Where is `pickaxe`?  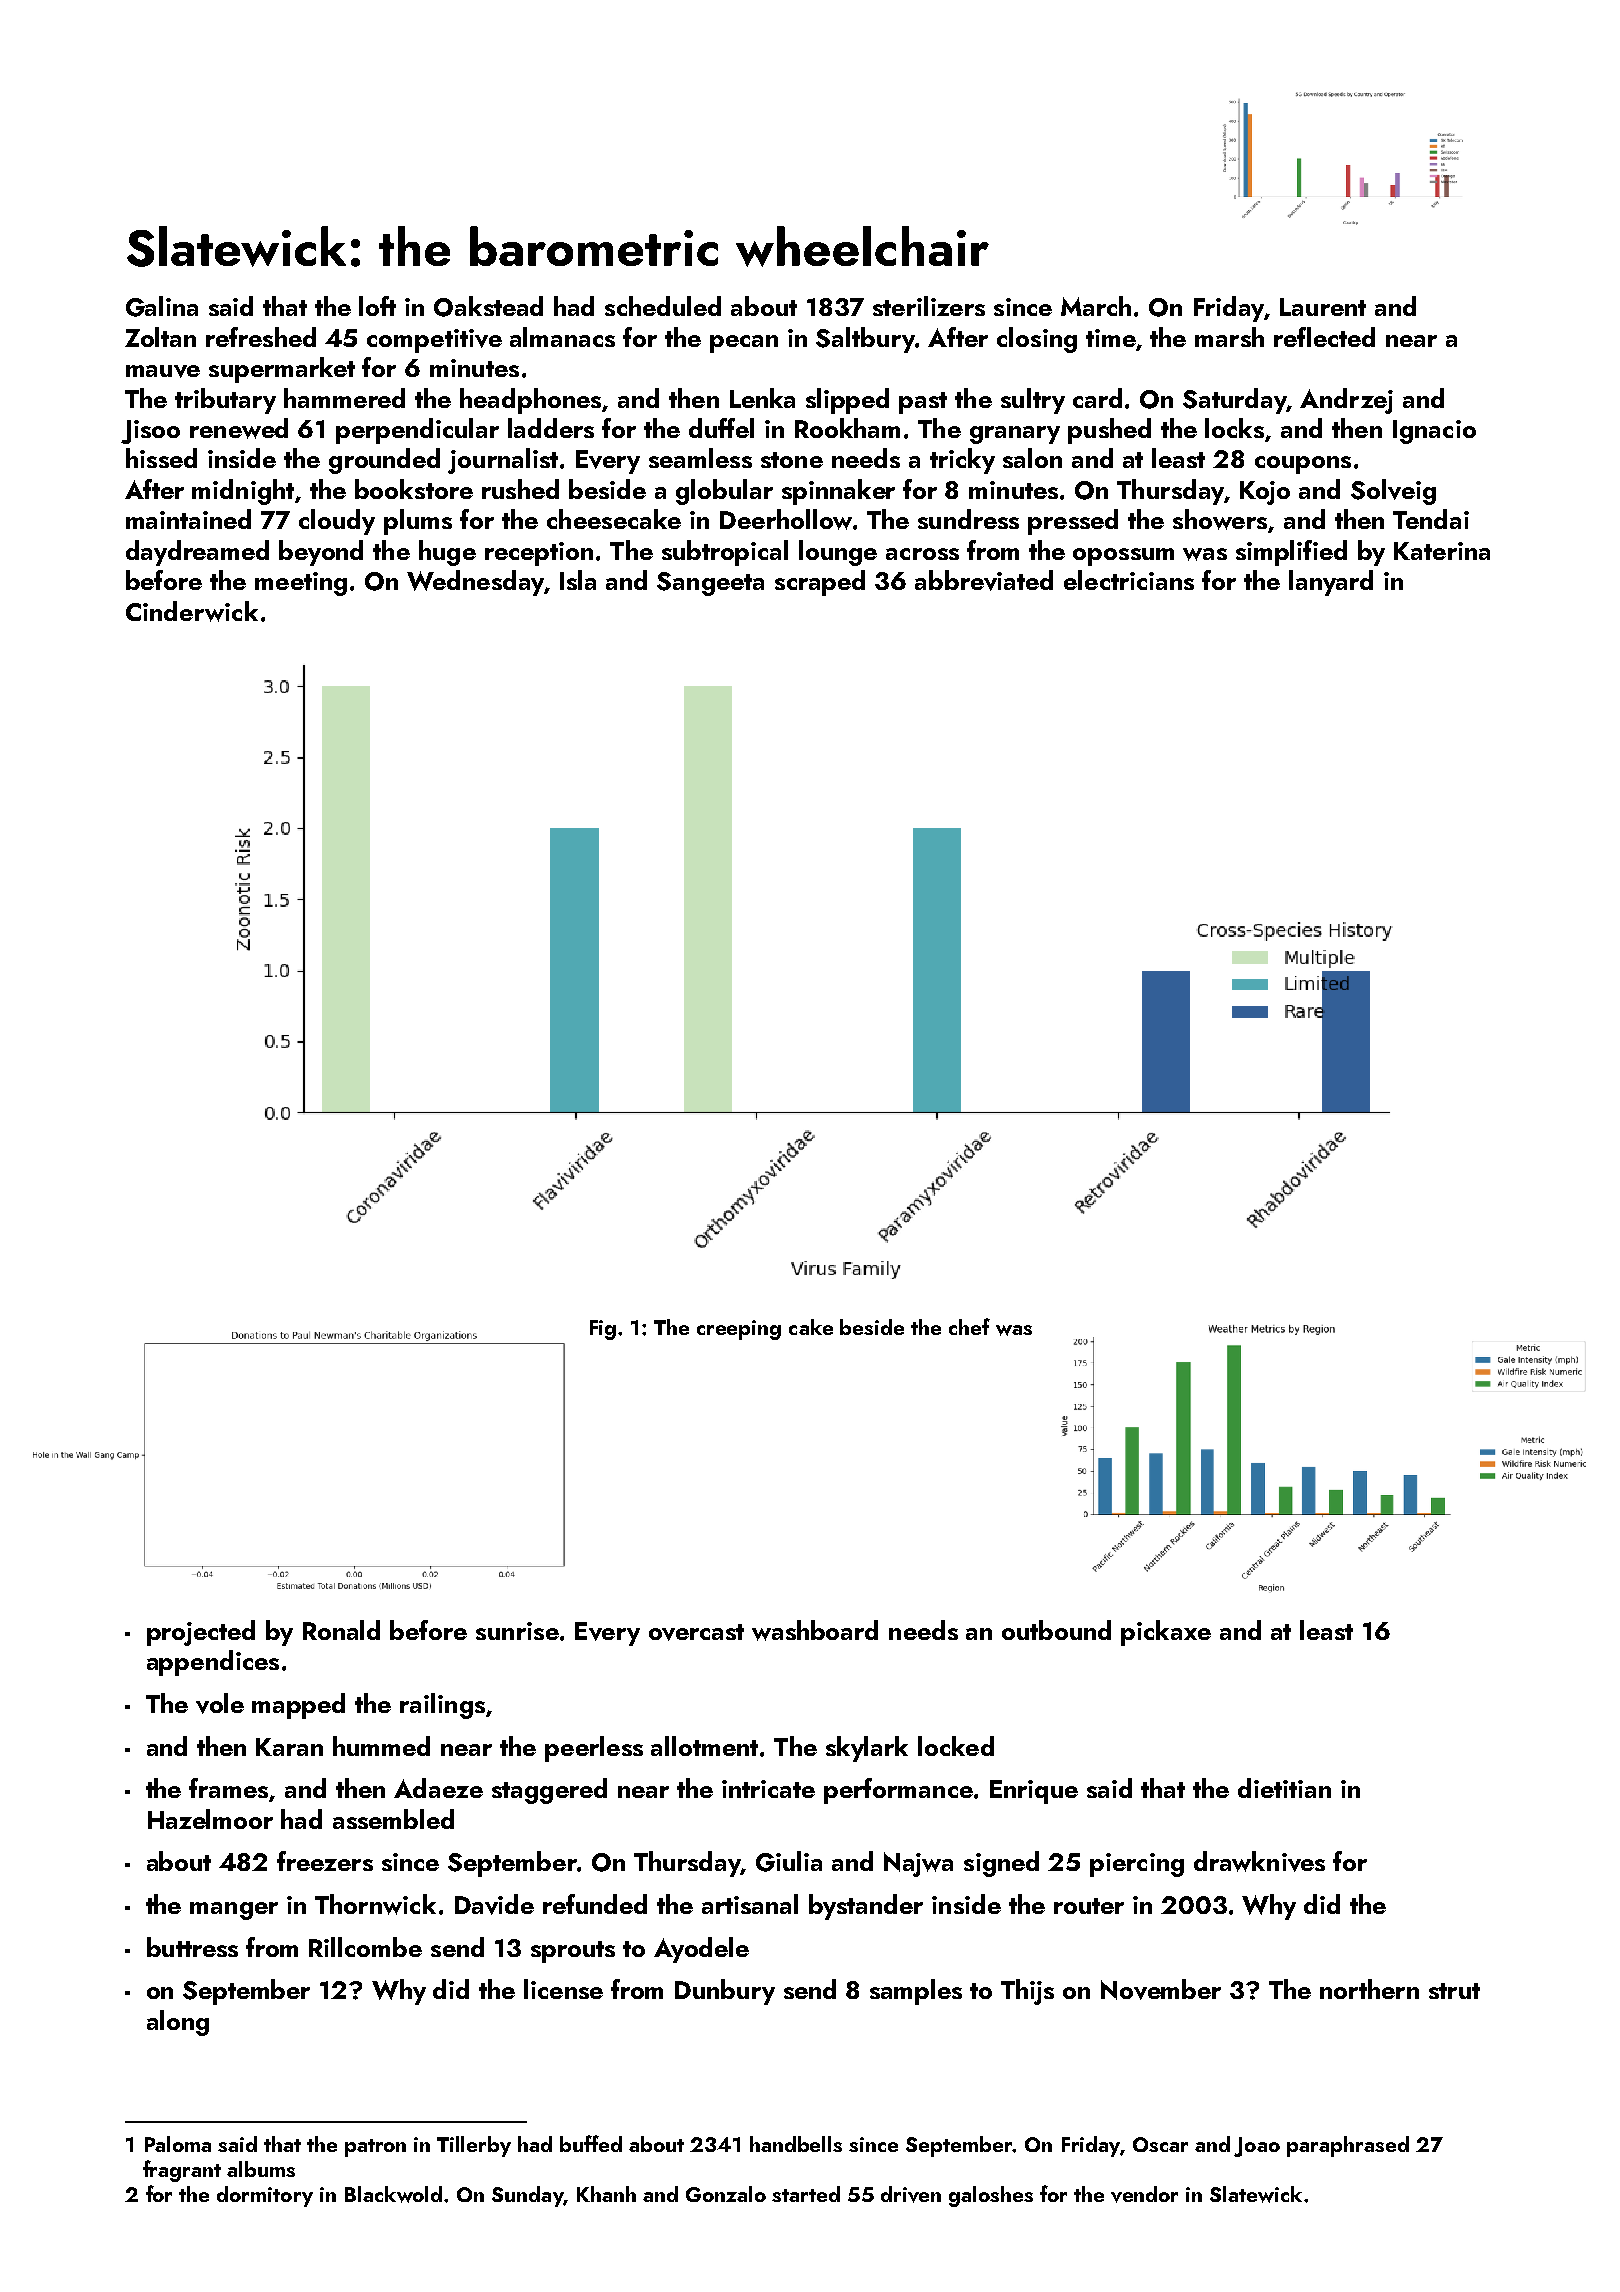 pickaxe is located at coordinates (1166, 1633).
